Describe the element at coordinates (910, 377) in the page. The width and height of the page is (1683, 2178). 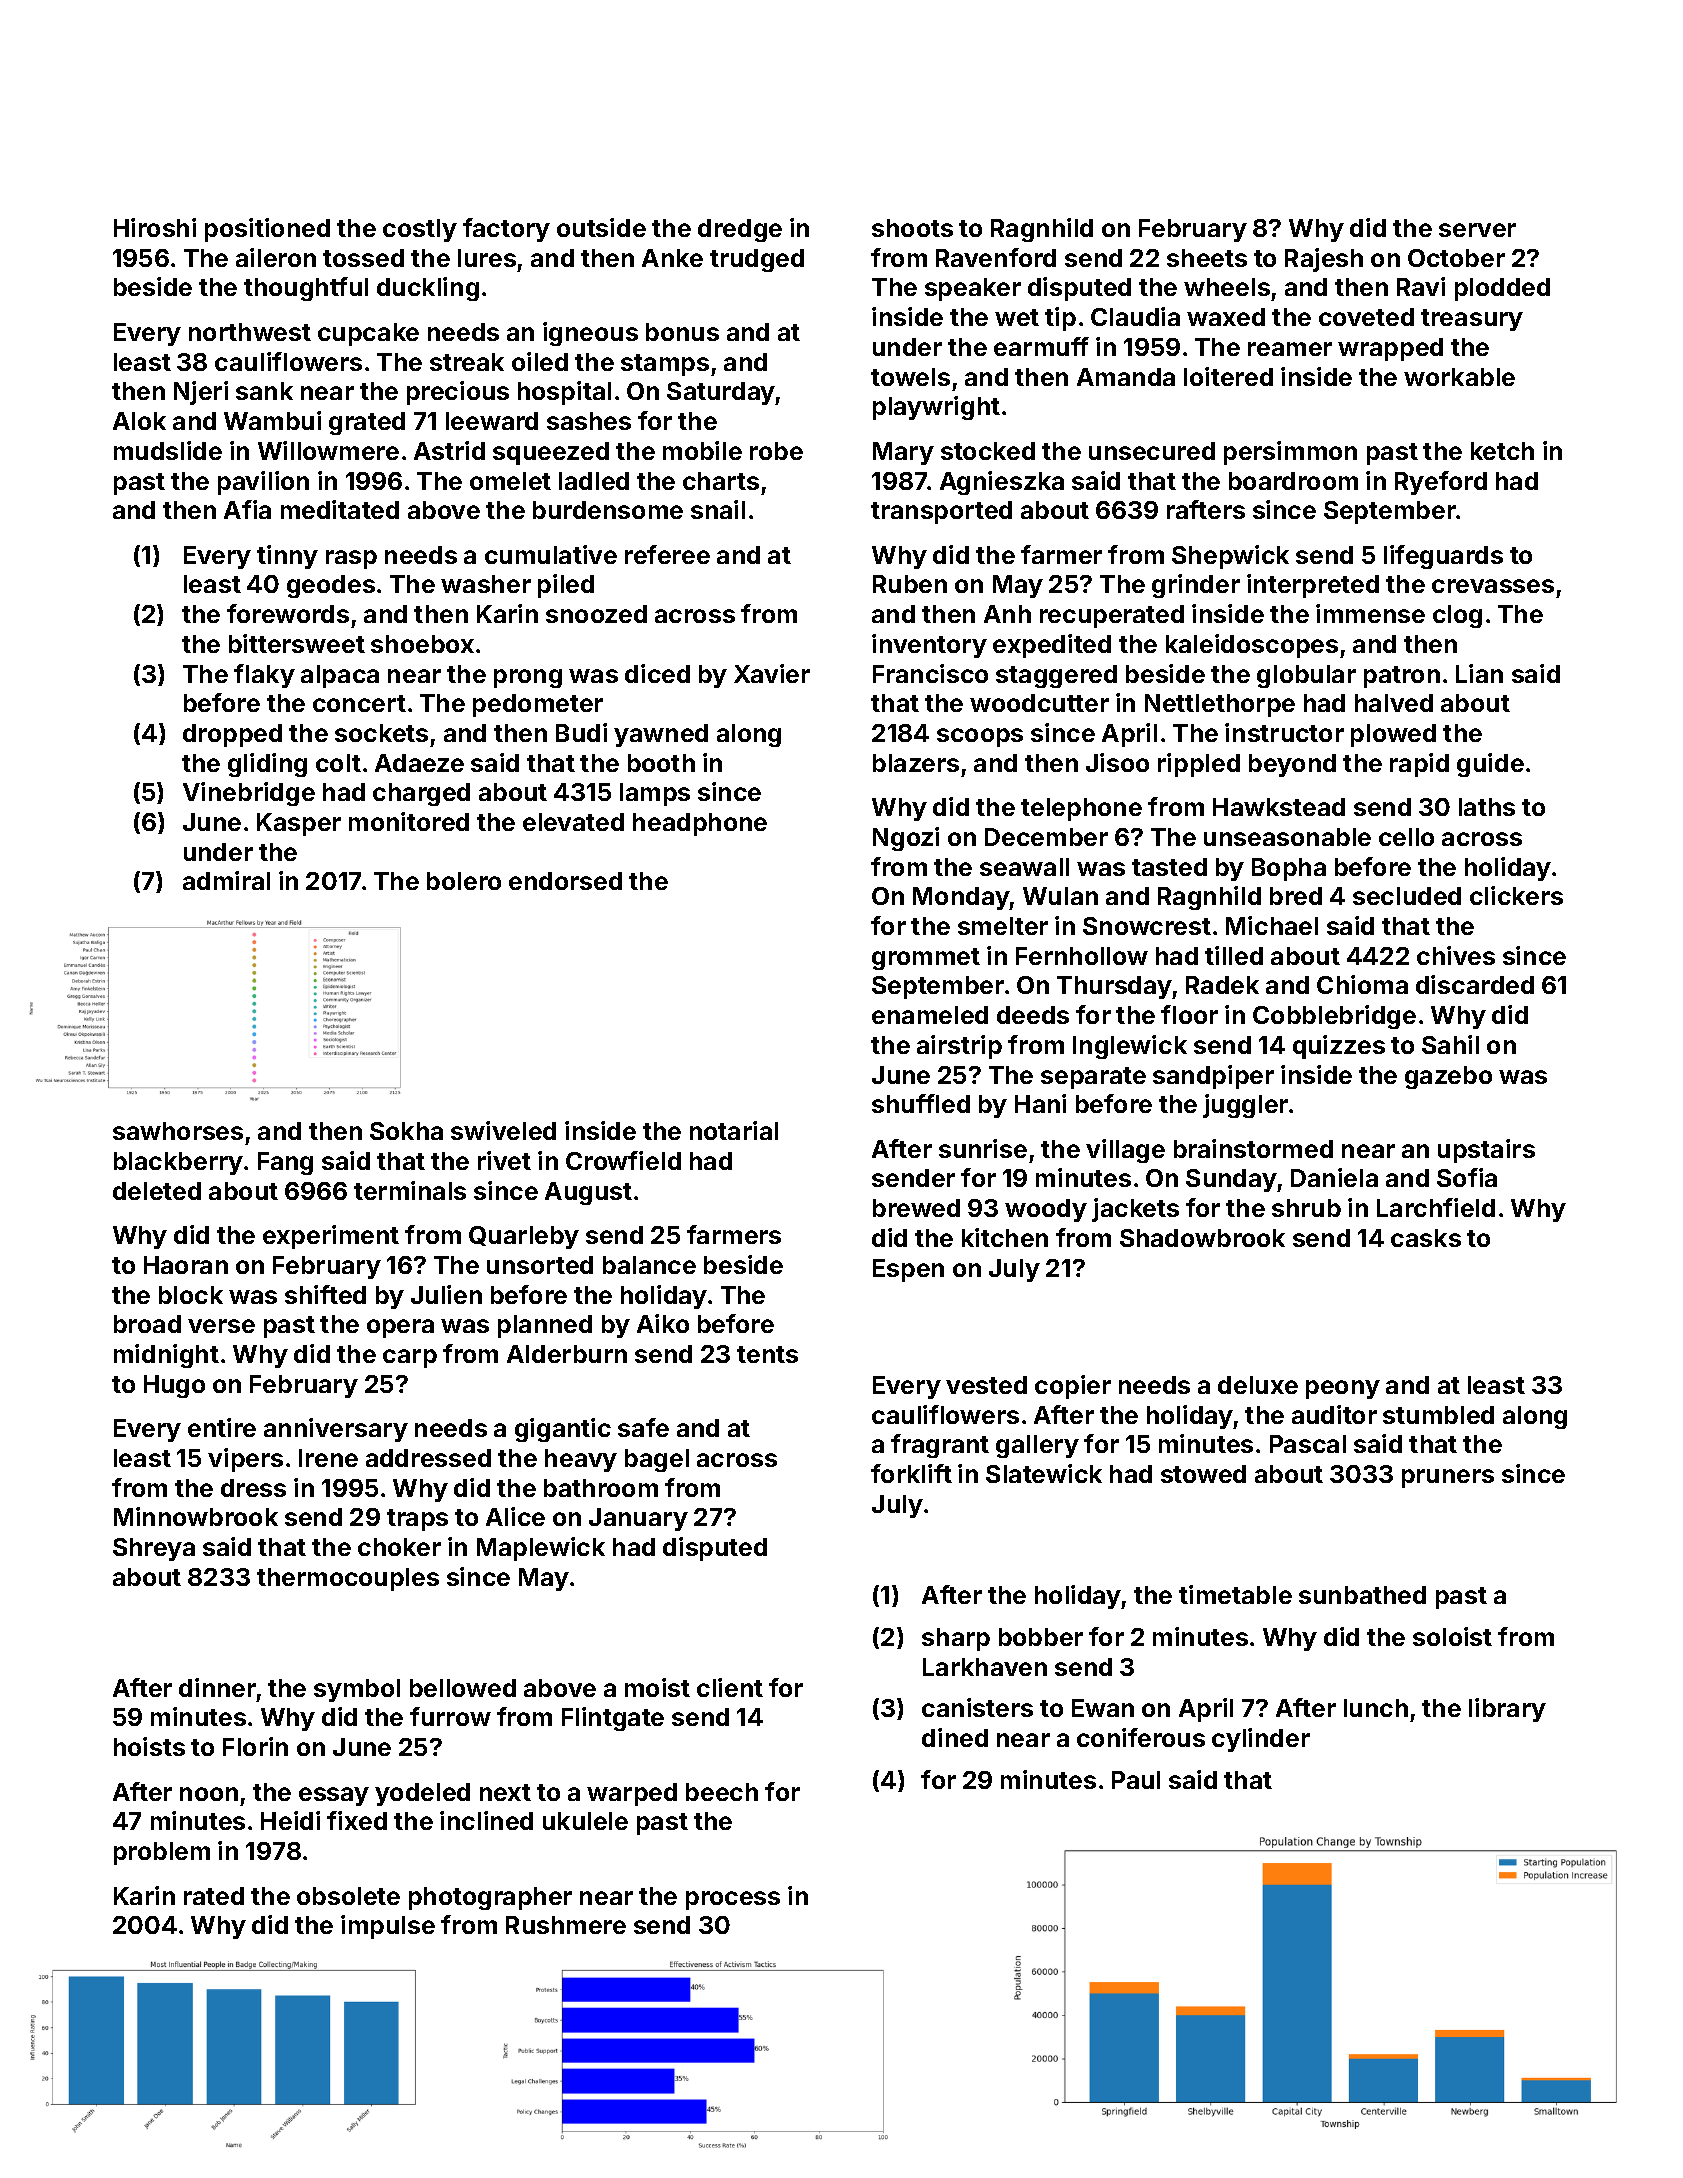
I see `towels` at that location.
